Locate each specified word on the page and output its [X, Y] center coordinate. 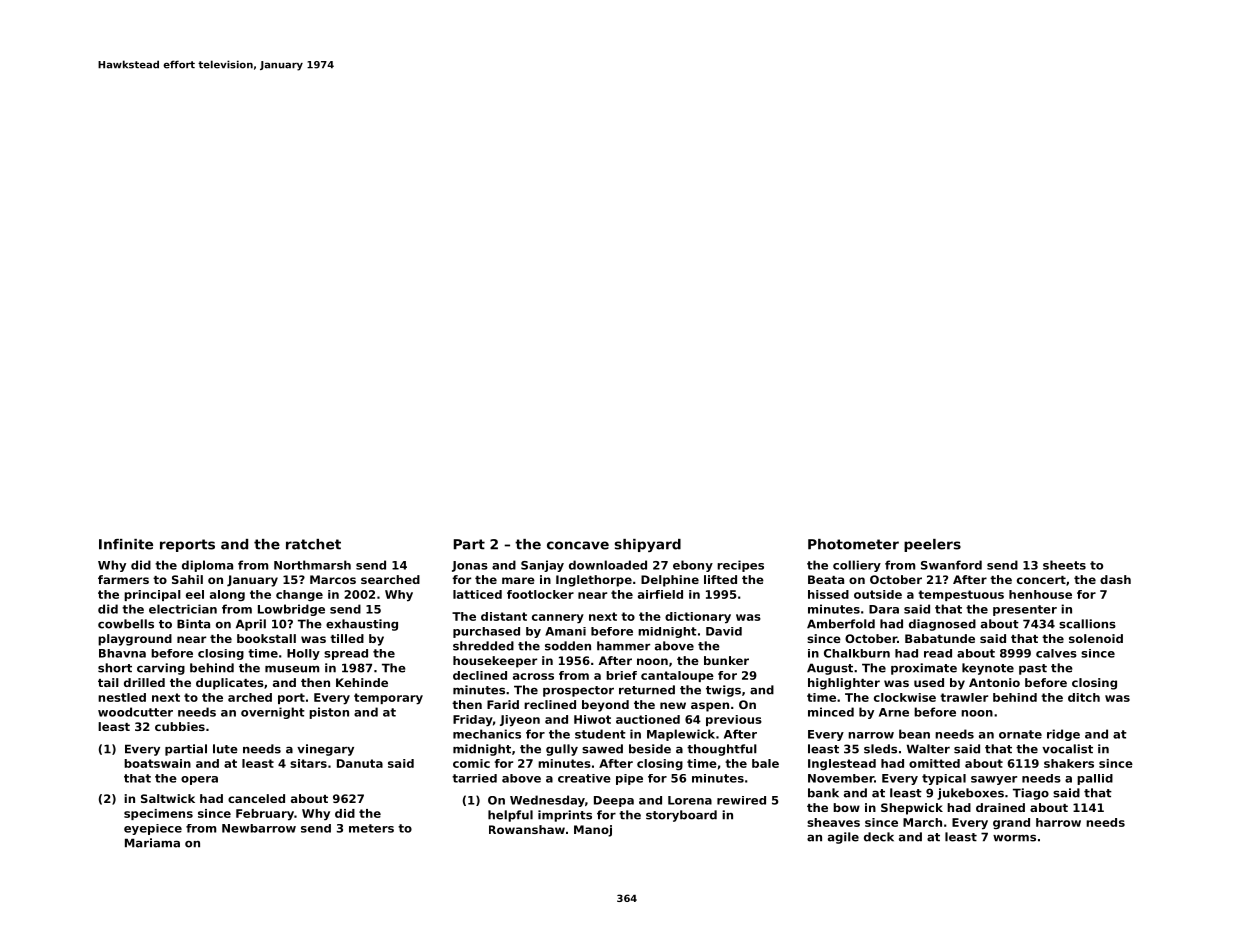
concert [1041, 580]
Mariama [152, 843]
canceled [256, 798]
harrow [1058, 822]
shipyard [648, 545]
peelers [932, 545]
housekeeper [495, 662]
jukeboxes [970, 794]
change [299, 595]
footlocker [540, 594]
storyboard [681, 816]
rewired [741, 800]
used [929, 682]
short [115, 668]
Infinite [126, 544]
